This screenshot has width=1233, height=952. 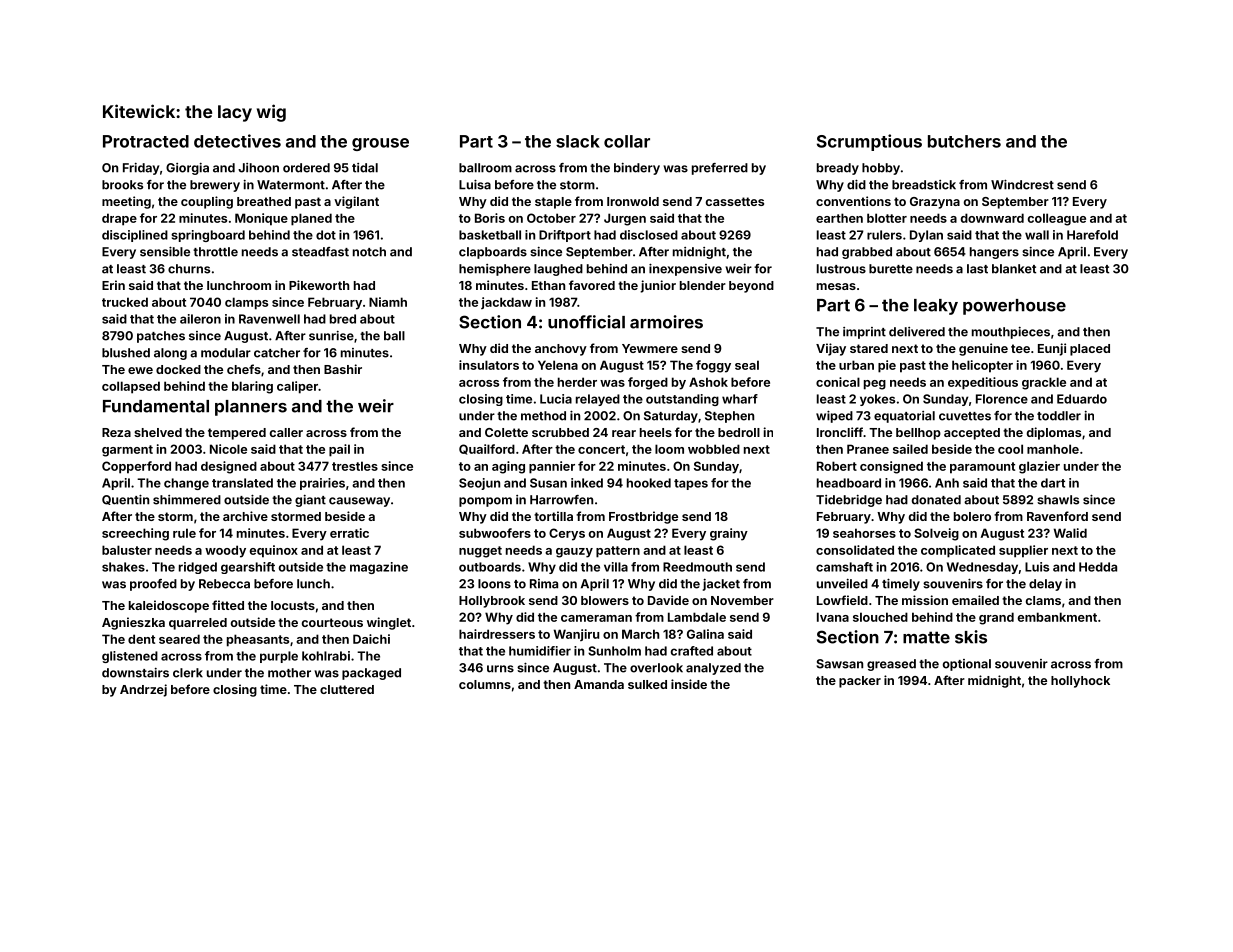 What do you see at coordinates (380, 144) in the screenshot?
I see `grouse` at bounding box center [380, 144].
